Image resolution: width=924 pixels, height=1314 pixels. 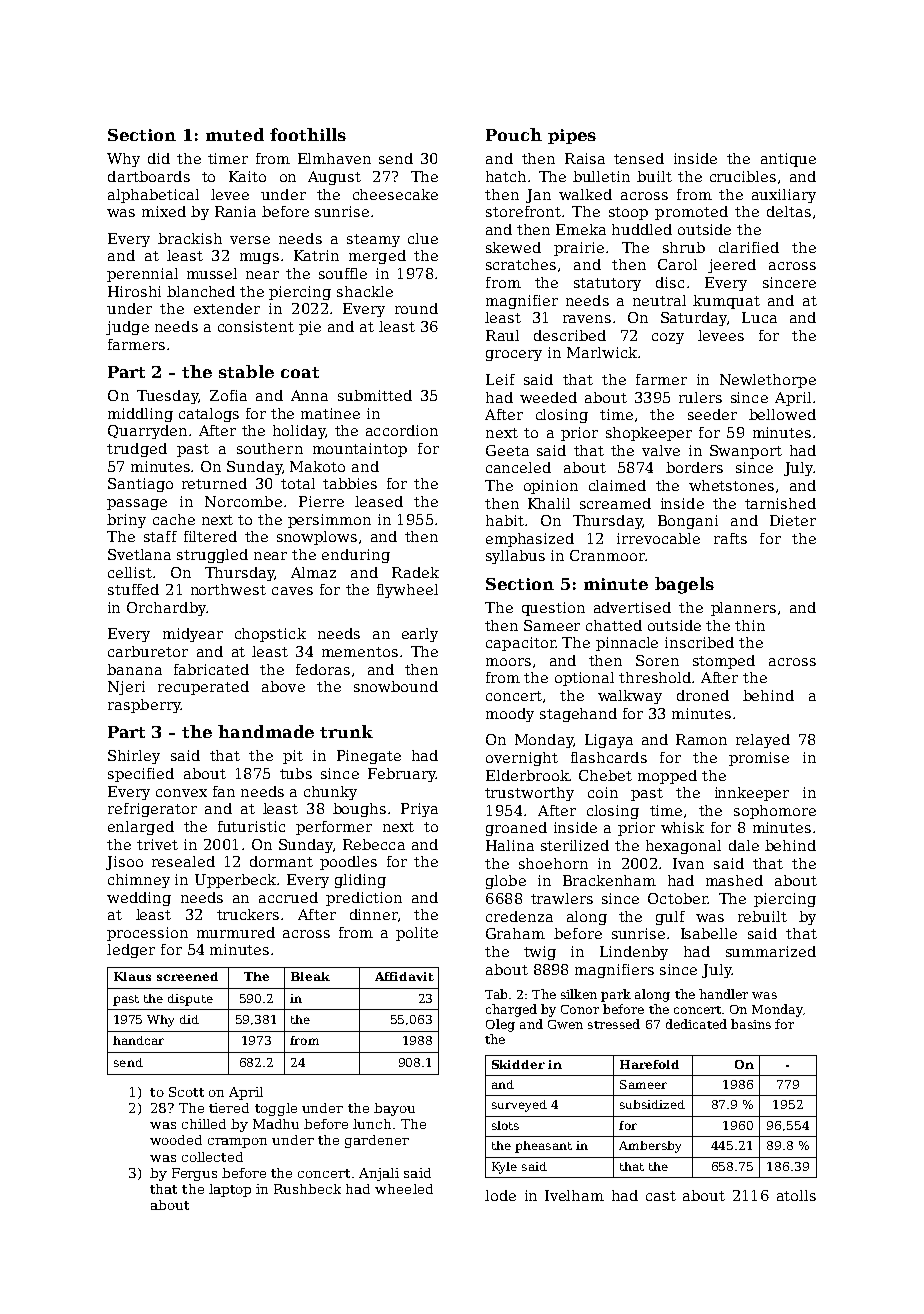 What do you see at coordinates (138, 1040) in the screenshot?
I see `handcar` at bounding box center [138, 1040].
